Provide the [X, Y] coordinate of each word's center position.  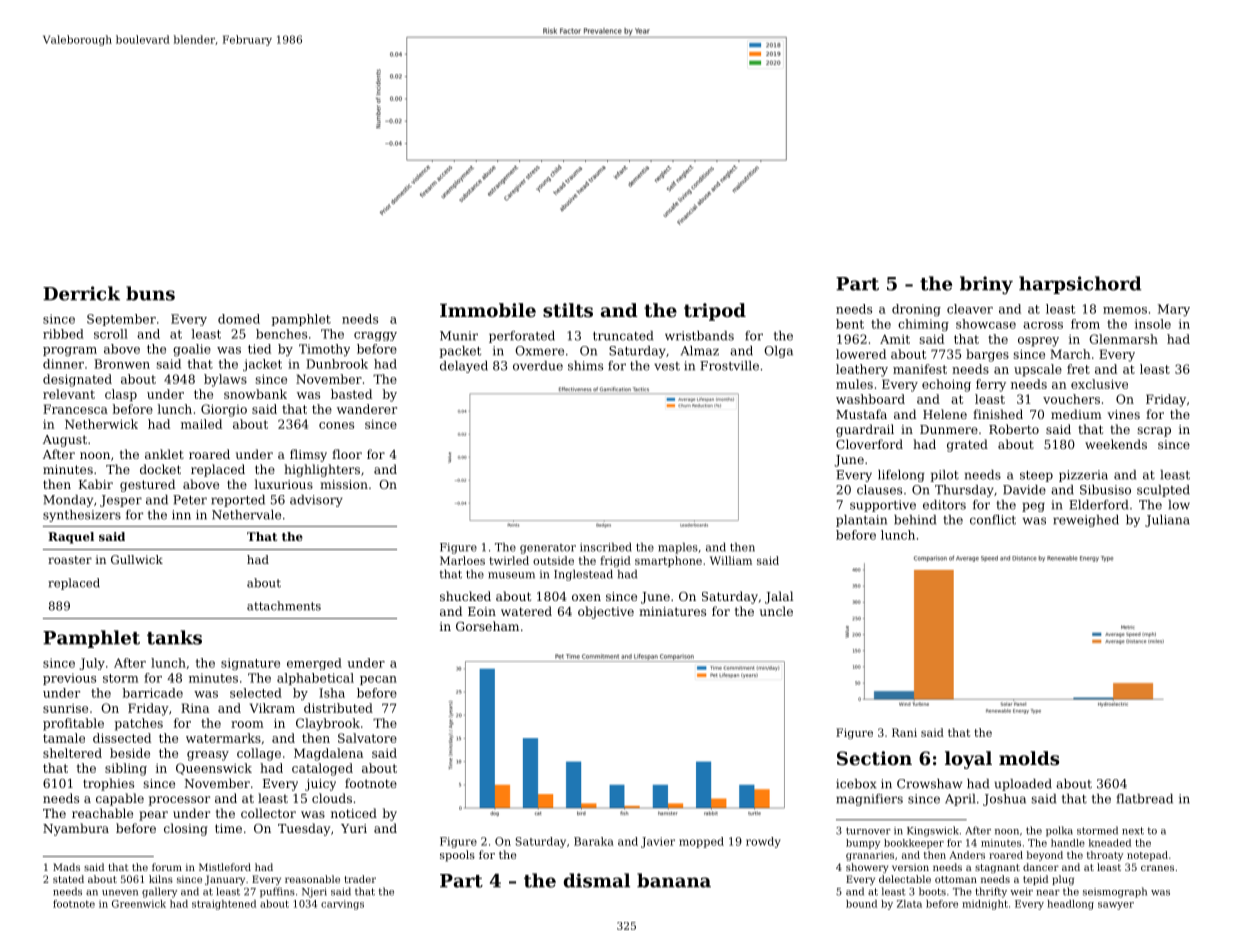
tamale [64, 738]
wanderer [367, 409]
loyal [968, 760]
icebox [856, 784]
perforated [522, 337]
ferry [991, 385]
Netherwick [101, 424]
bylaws [225, 380]
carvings [342, 905]
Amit [895, 339]
